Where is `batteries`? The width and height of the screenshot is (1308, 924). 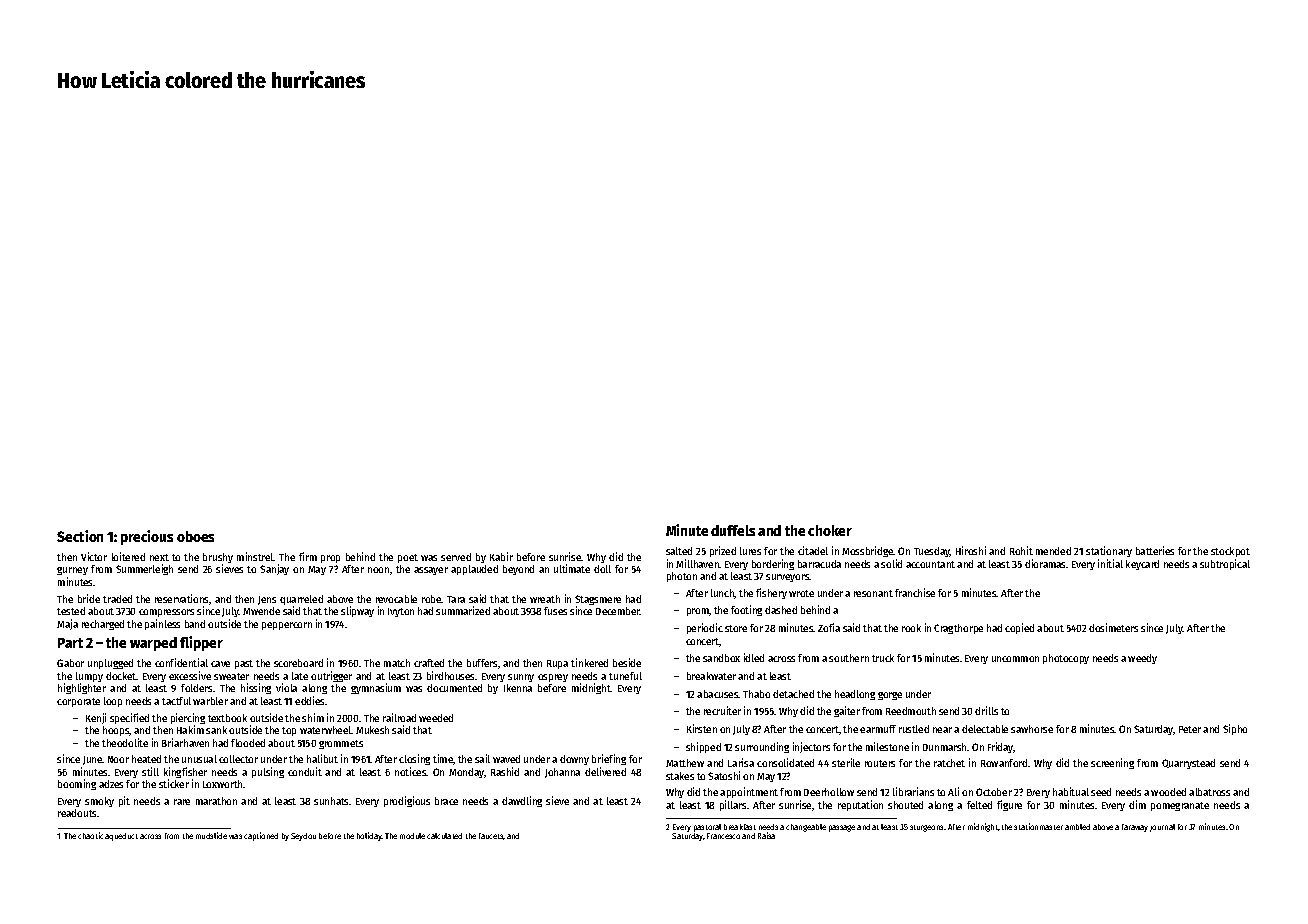
batteries is located at coordinates (1155, 550).
